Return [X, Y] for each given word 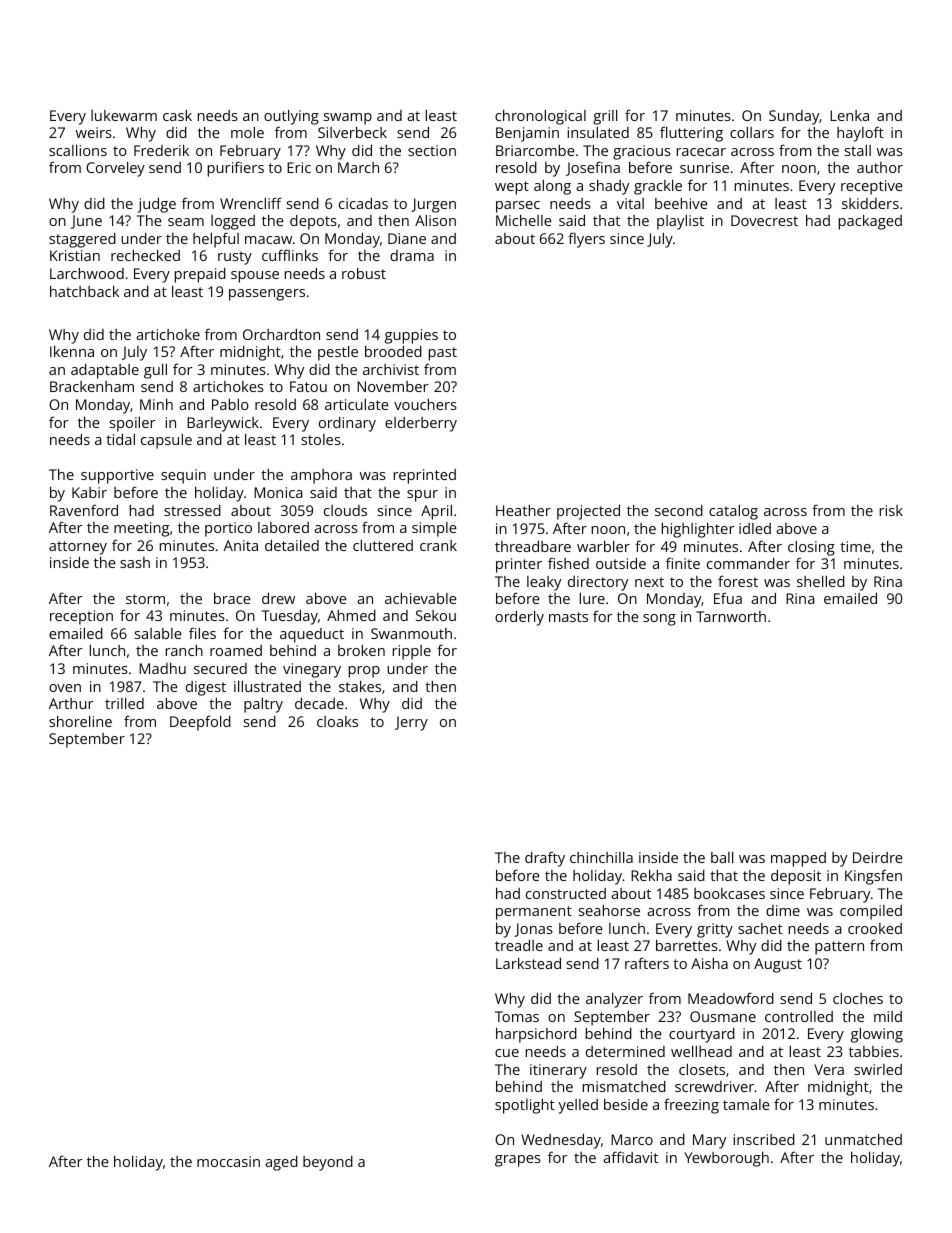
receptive [872, 187]
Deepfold [200, 723]
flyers [586, 240]
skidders [870, 203]
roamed [236, 650]
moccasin [228, 1161]
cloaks [337, 721]
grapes [518, 1161]
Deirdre [878, 857]
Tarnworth [731, 616]
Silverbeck [352, 132]
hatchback [84, 291]
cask [177, 115]
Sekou [436, 615]
